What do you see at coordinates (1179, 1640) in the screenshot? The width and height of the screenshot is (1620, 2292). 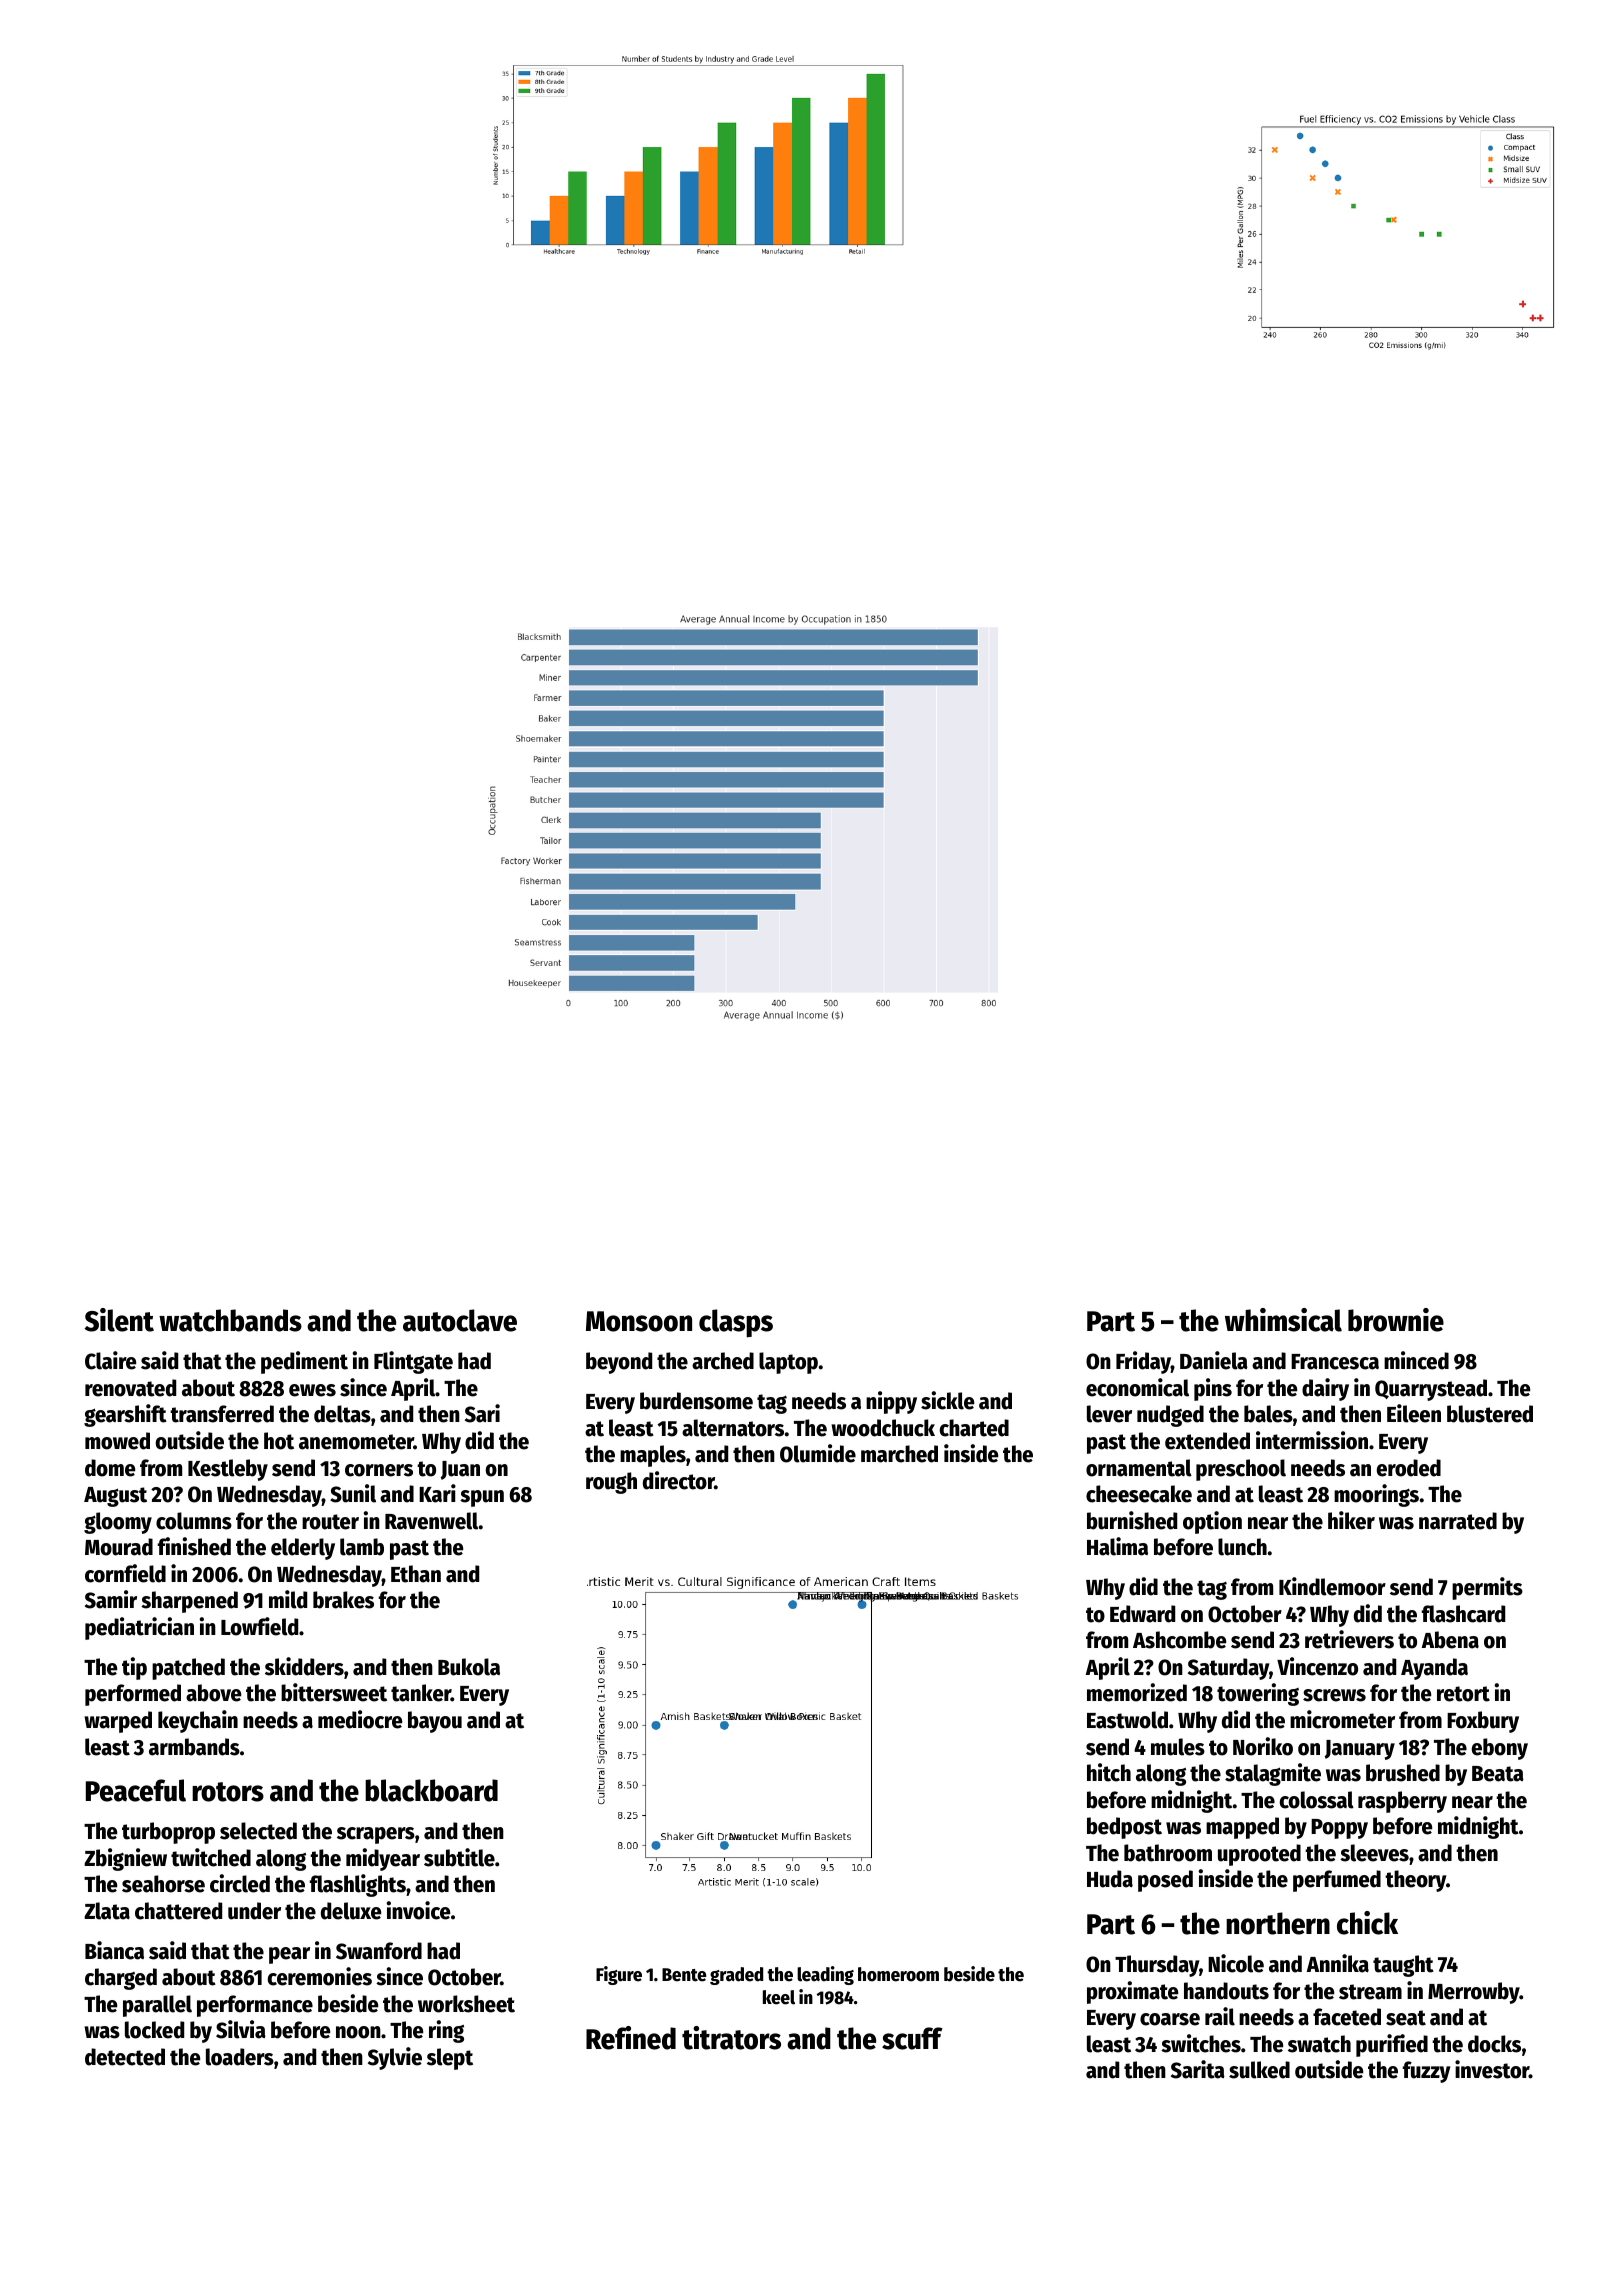 I see `Ashcombe` at bounding box center [1179, 1640].
